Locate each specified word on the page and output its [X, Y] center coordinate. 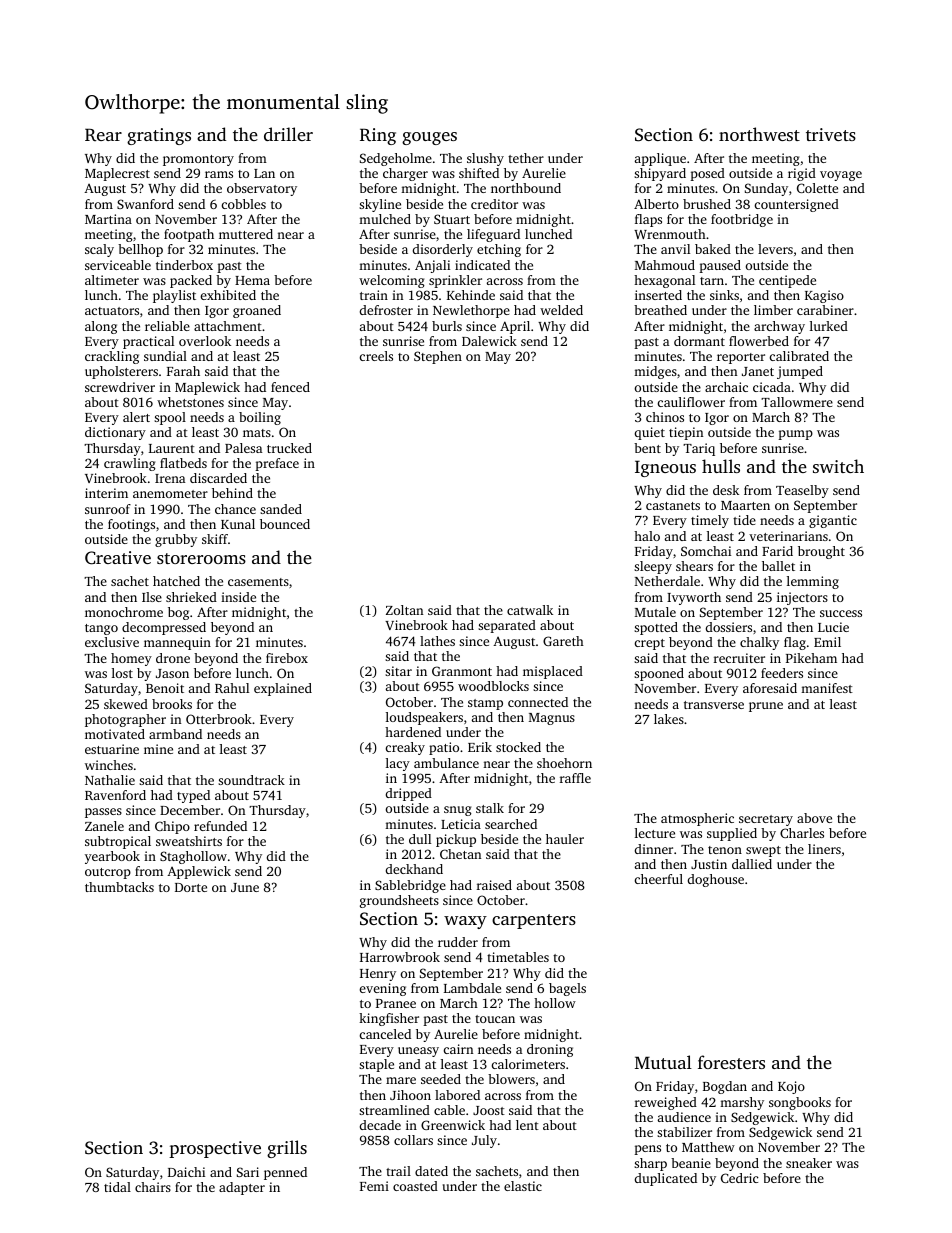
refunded [220, 826]
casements [258, 582]
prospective [215, 1149]
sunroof [108, 509]
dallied [752, 864]
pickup [456, 840]
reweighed [666, 1103]
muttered [246, 234]
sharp [650, 1164]
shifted [479, 173]
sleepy [653, 567]
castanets [673, 506]
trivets [831, 134]
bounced [285, 524]
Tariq [699, 449]
